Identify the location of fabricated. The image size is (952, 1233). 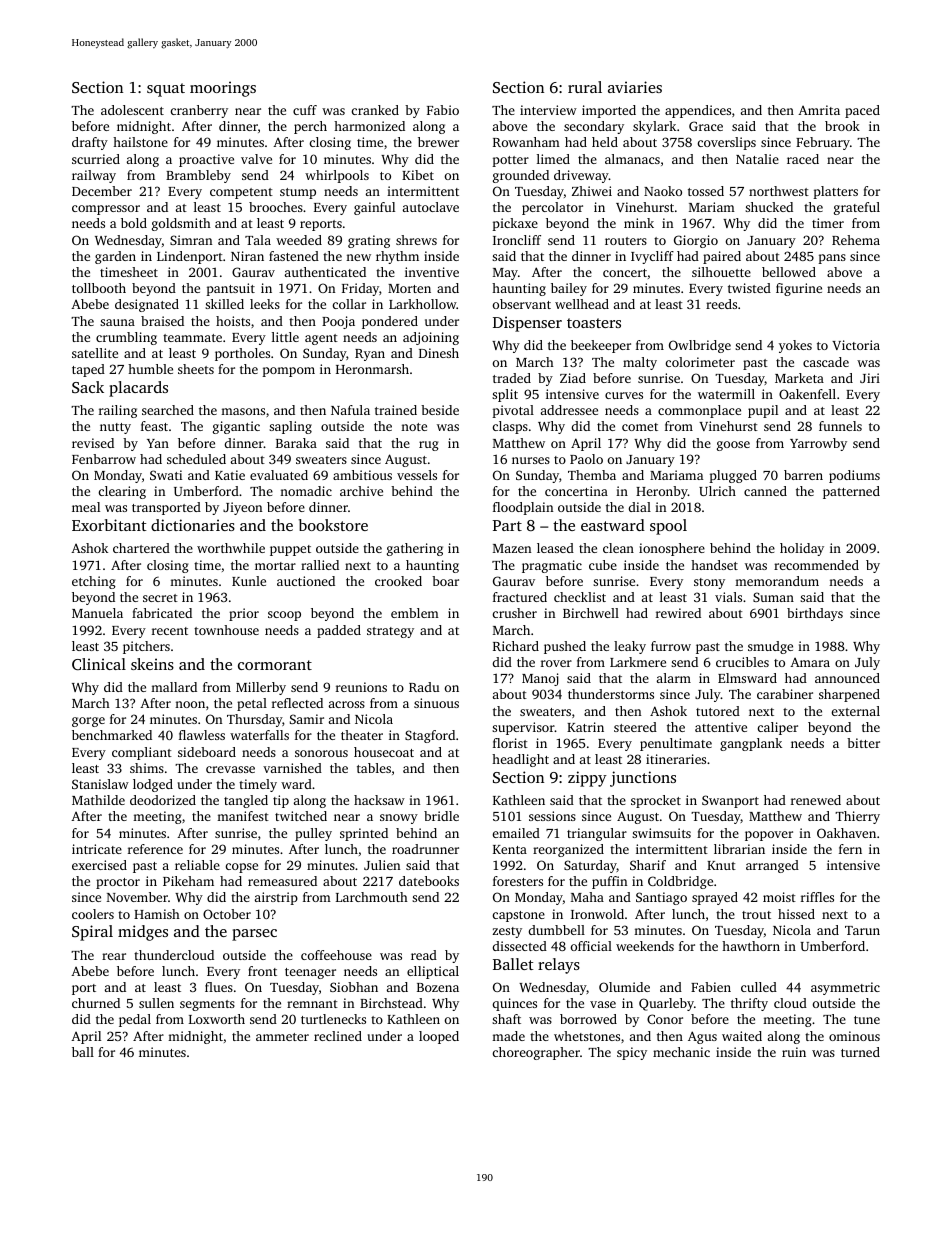
(162, 613).
